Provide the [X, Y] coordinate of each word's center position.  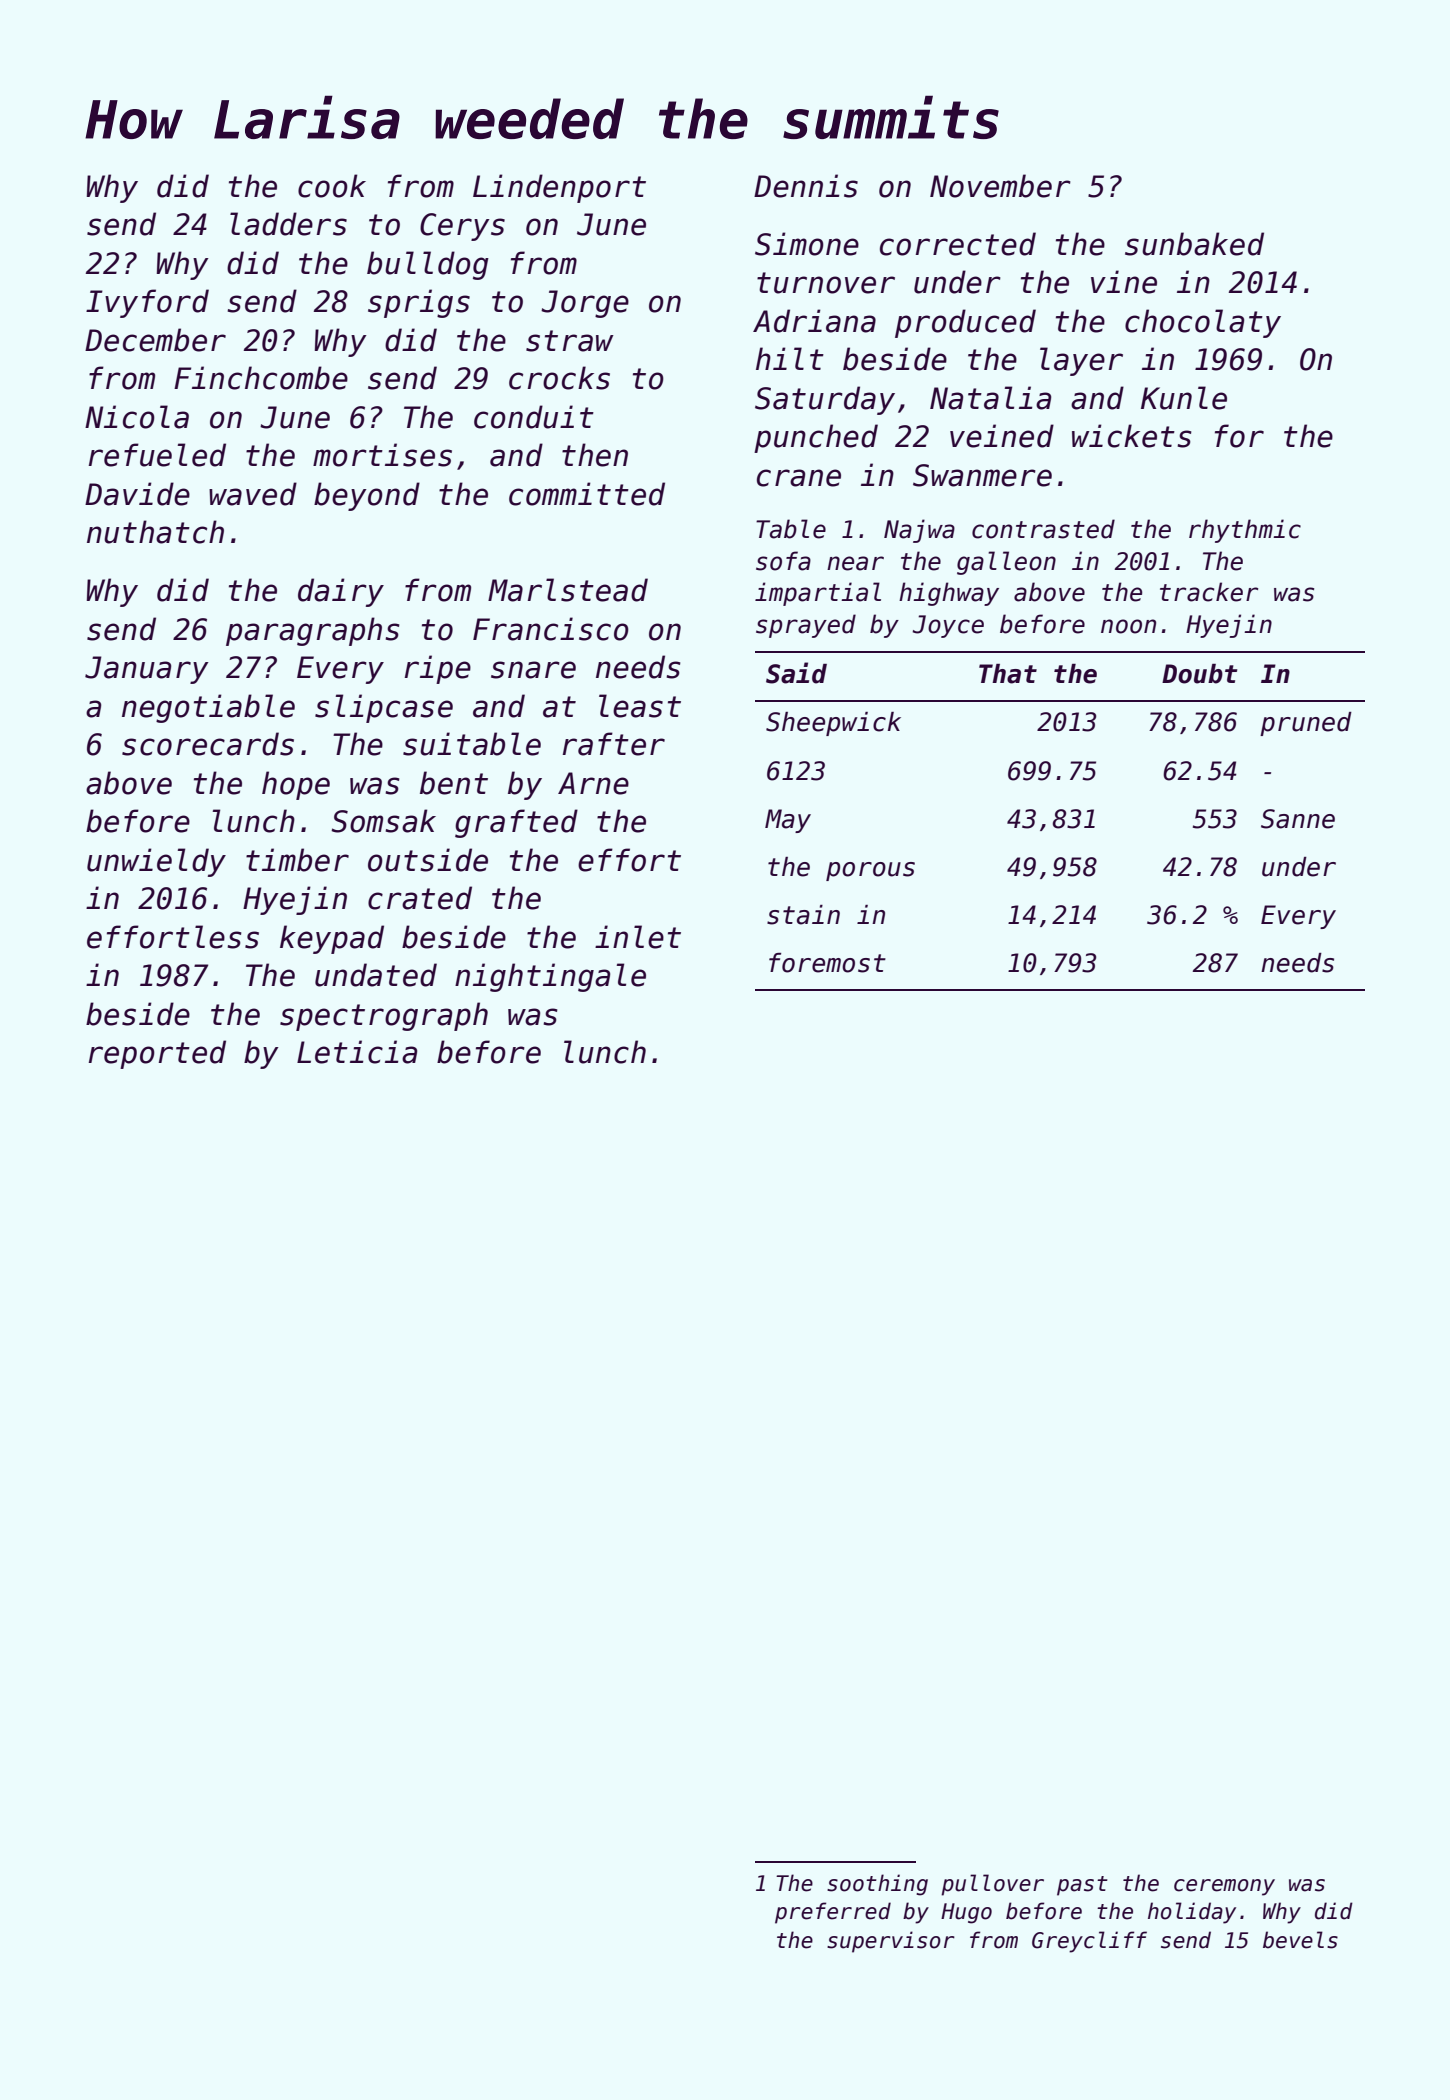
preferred [833, 1913]
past [1082, 1886]
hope [296, 785]
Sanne [1298, 819]
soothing [877, 1885]
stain [803, 915]
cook [332, 186]
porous [870, 871]
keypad [332, 939]
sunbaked [1194, 244]
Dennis [806, 186]
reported [157, 1054]
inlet [638, 937]
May [788, 821]
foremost [827, 963]
